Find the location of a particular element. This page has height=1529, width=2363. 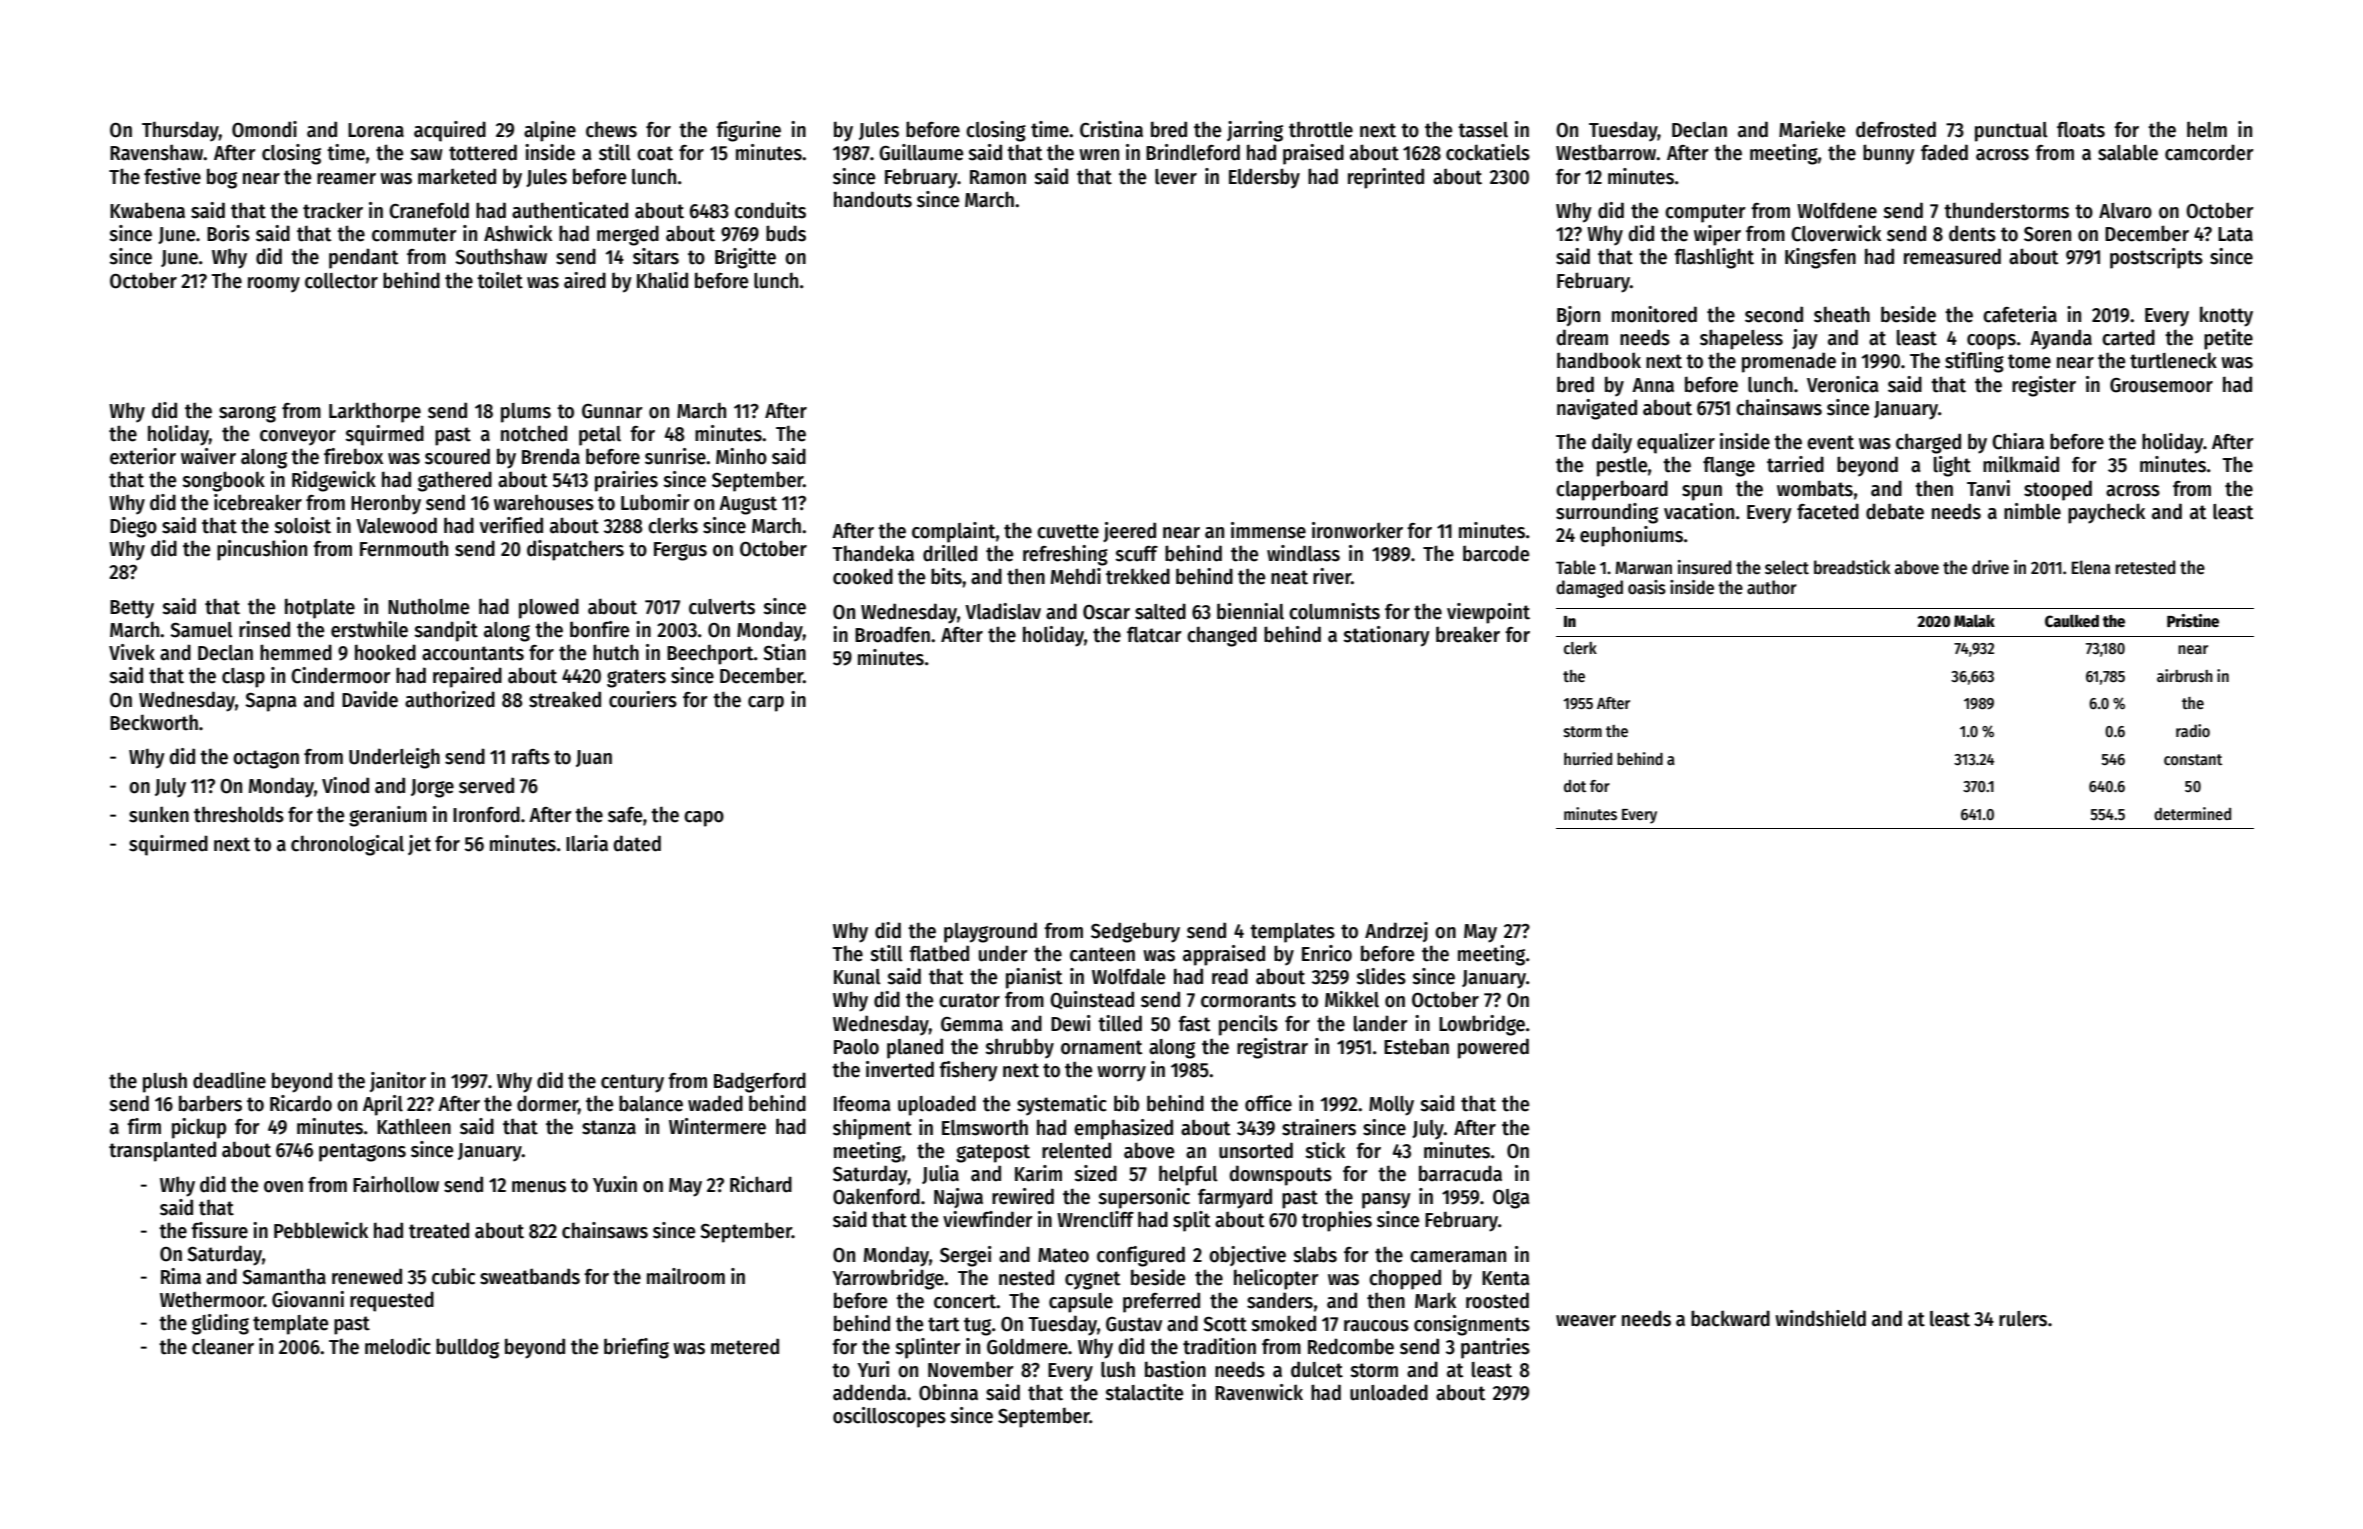

Thursday is located at coordinates (180, 131).
